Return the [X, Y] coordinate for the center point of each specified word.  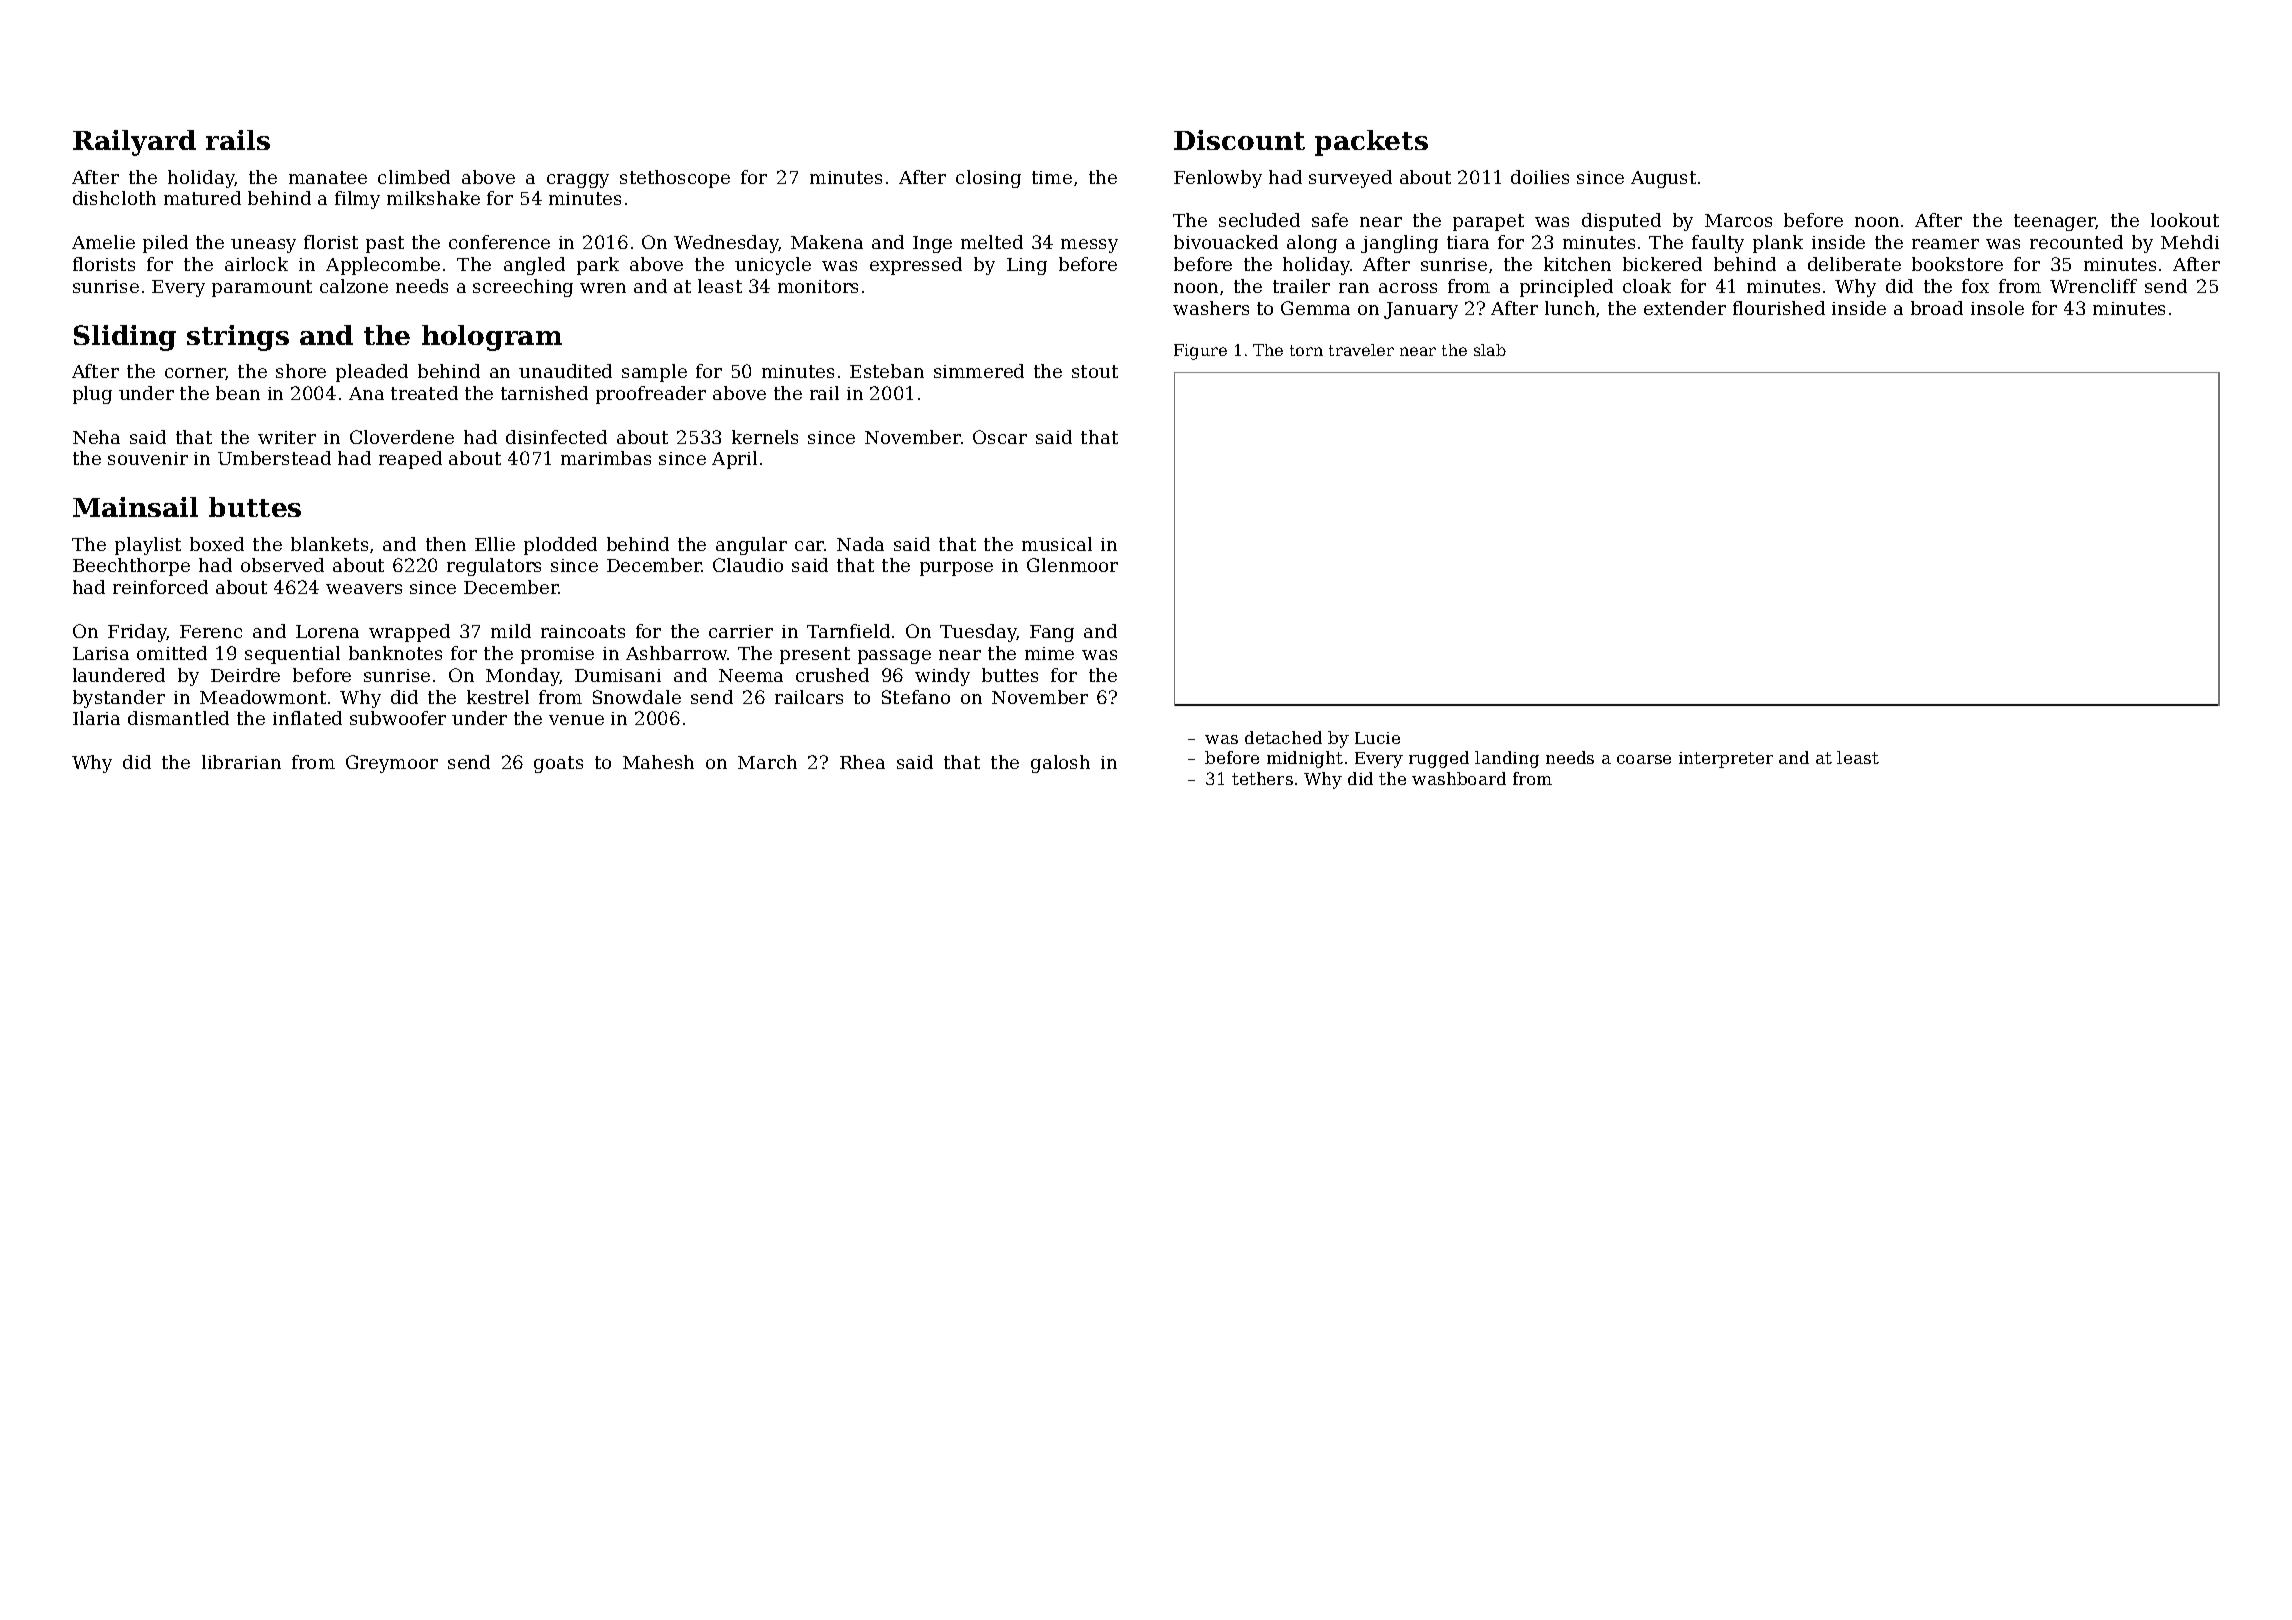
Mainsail [135, 507]
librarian [241, 762]
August [1663, 179]
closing [988, 179]
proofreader [651, 395]
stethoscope [675, 179]
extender [1685, 308]
